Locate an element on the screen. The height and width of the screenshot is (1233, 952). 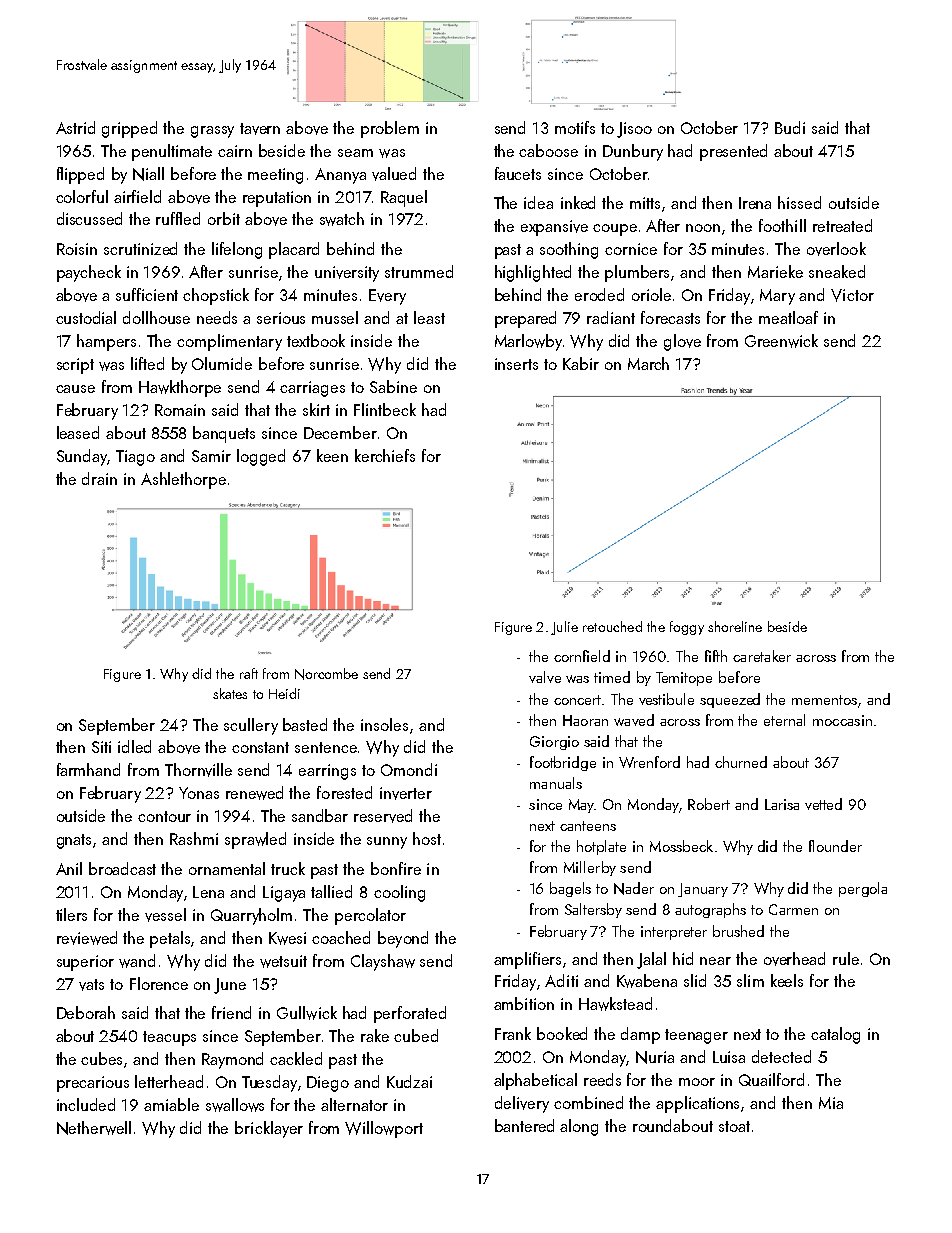
motifs is located at coordinates (575, 127).
